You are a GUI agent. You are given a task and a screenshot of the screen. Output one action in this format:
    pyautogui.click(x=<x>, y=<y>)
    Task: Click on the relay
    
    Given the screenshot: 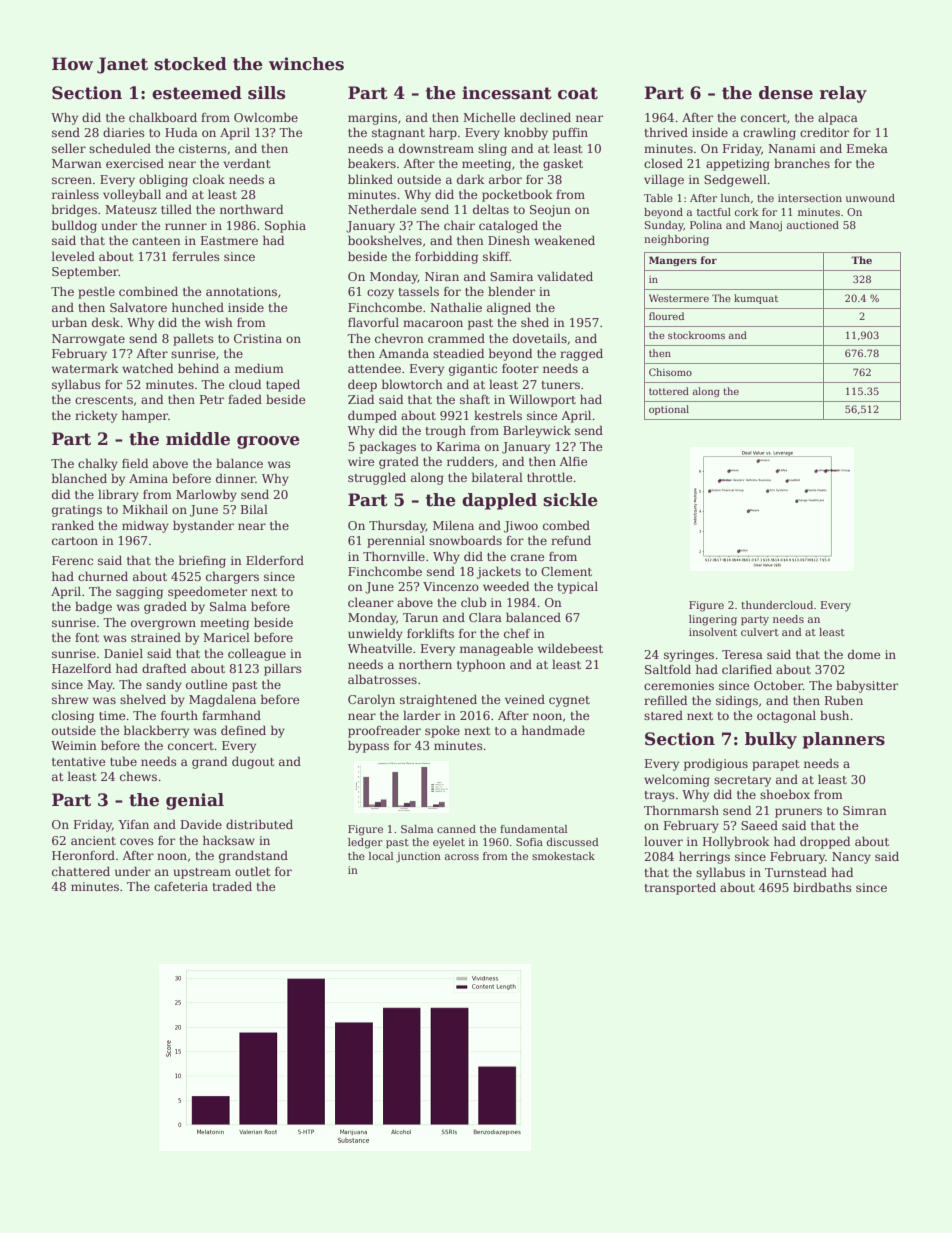 What is the action you would take?
    pyautogui.click(x=843, y=94)
